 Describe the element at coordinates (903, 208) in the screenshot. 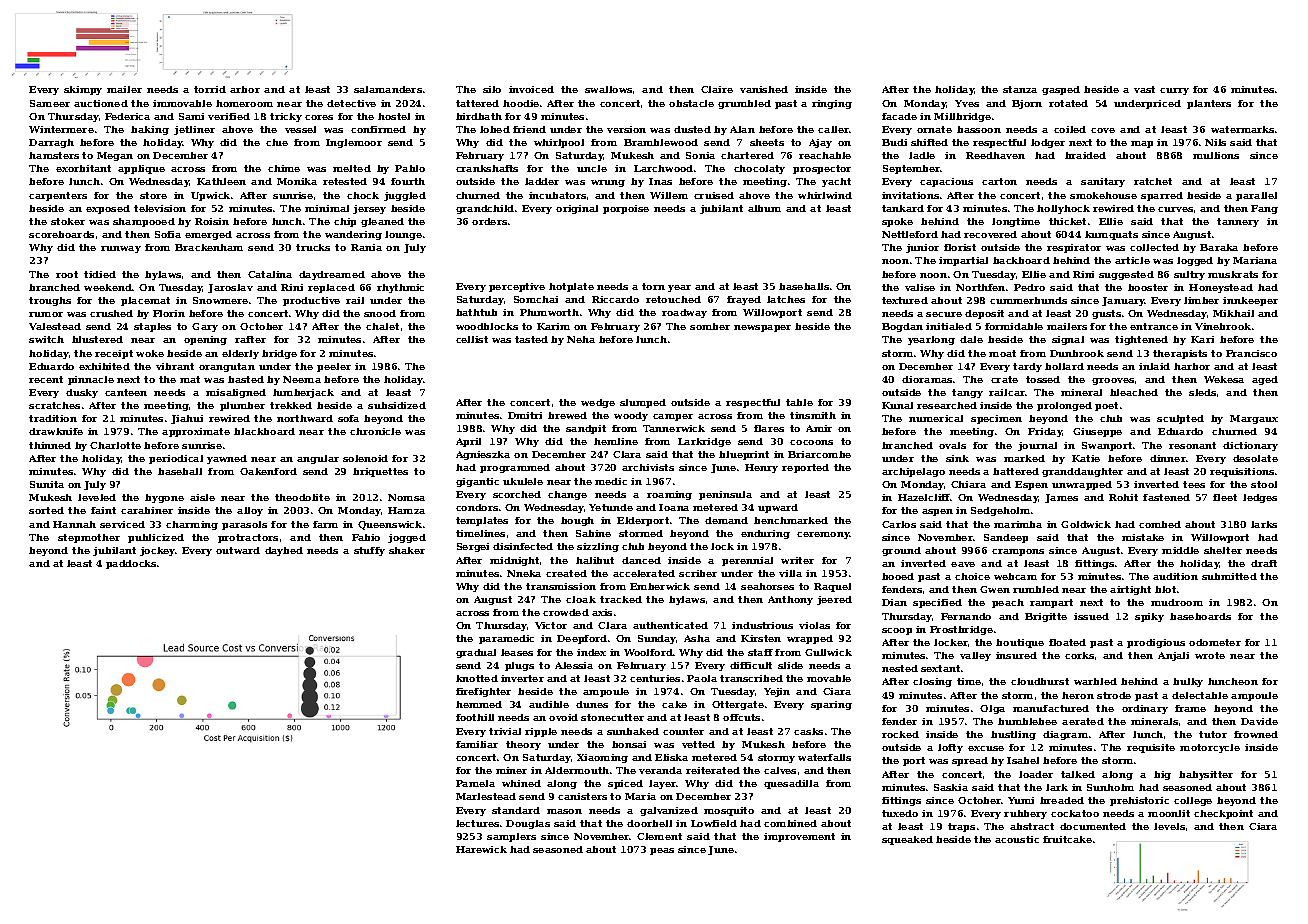

I see `tankard` at that location.
